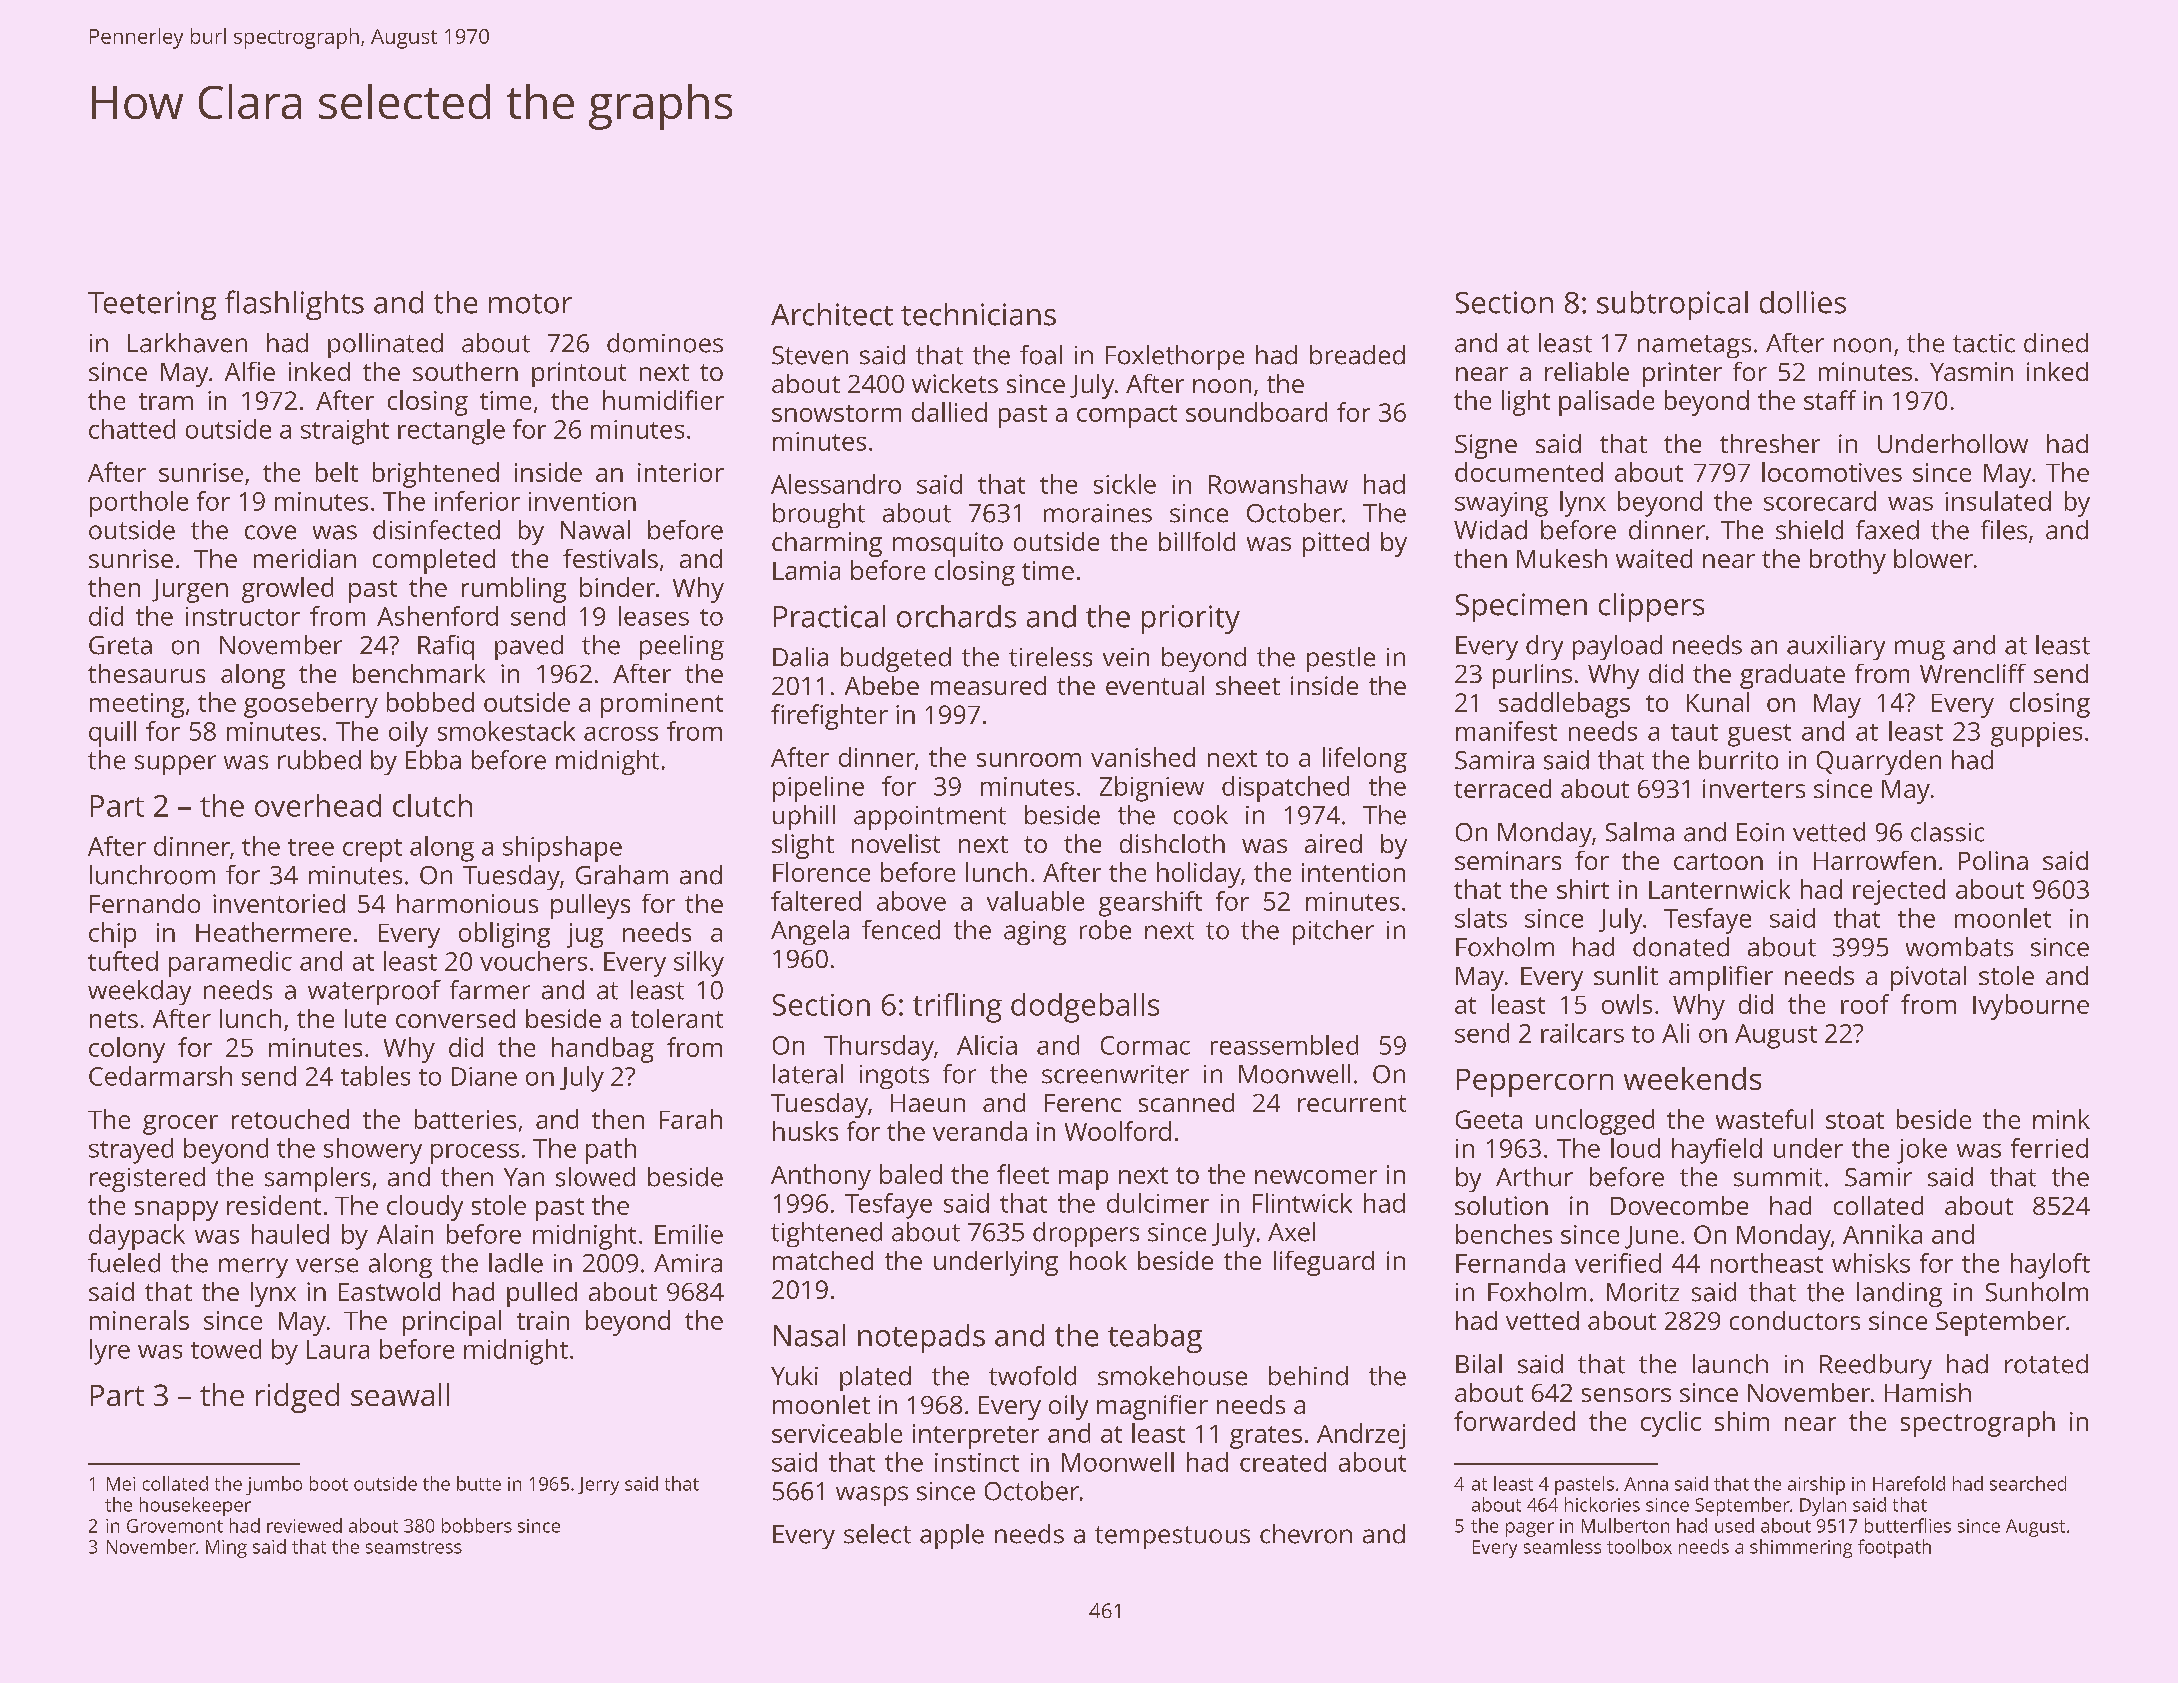  What do you see at coordinates (2037, 1292) in the screenshot?
I see `Sunholm` at bounding box center [2037, 1292].
